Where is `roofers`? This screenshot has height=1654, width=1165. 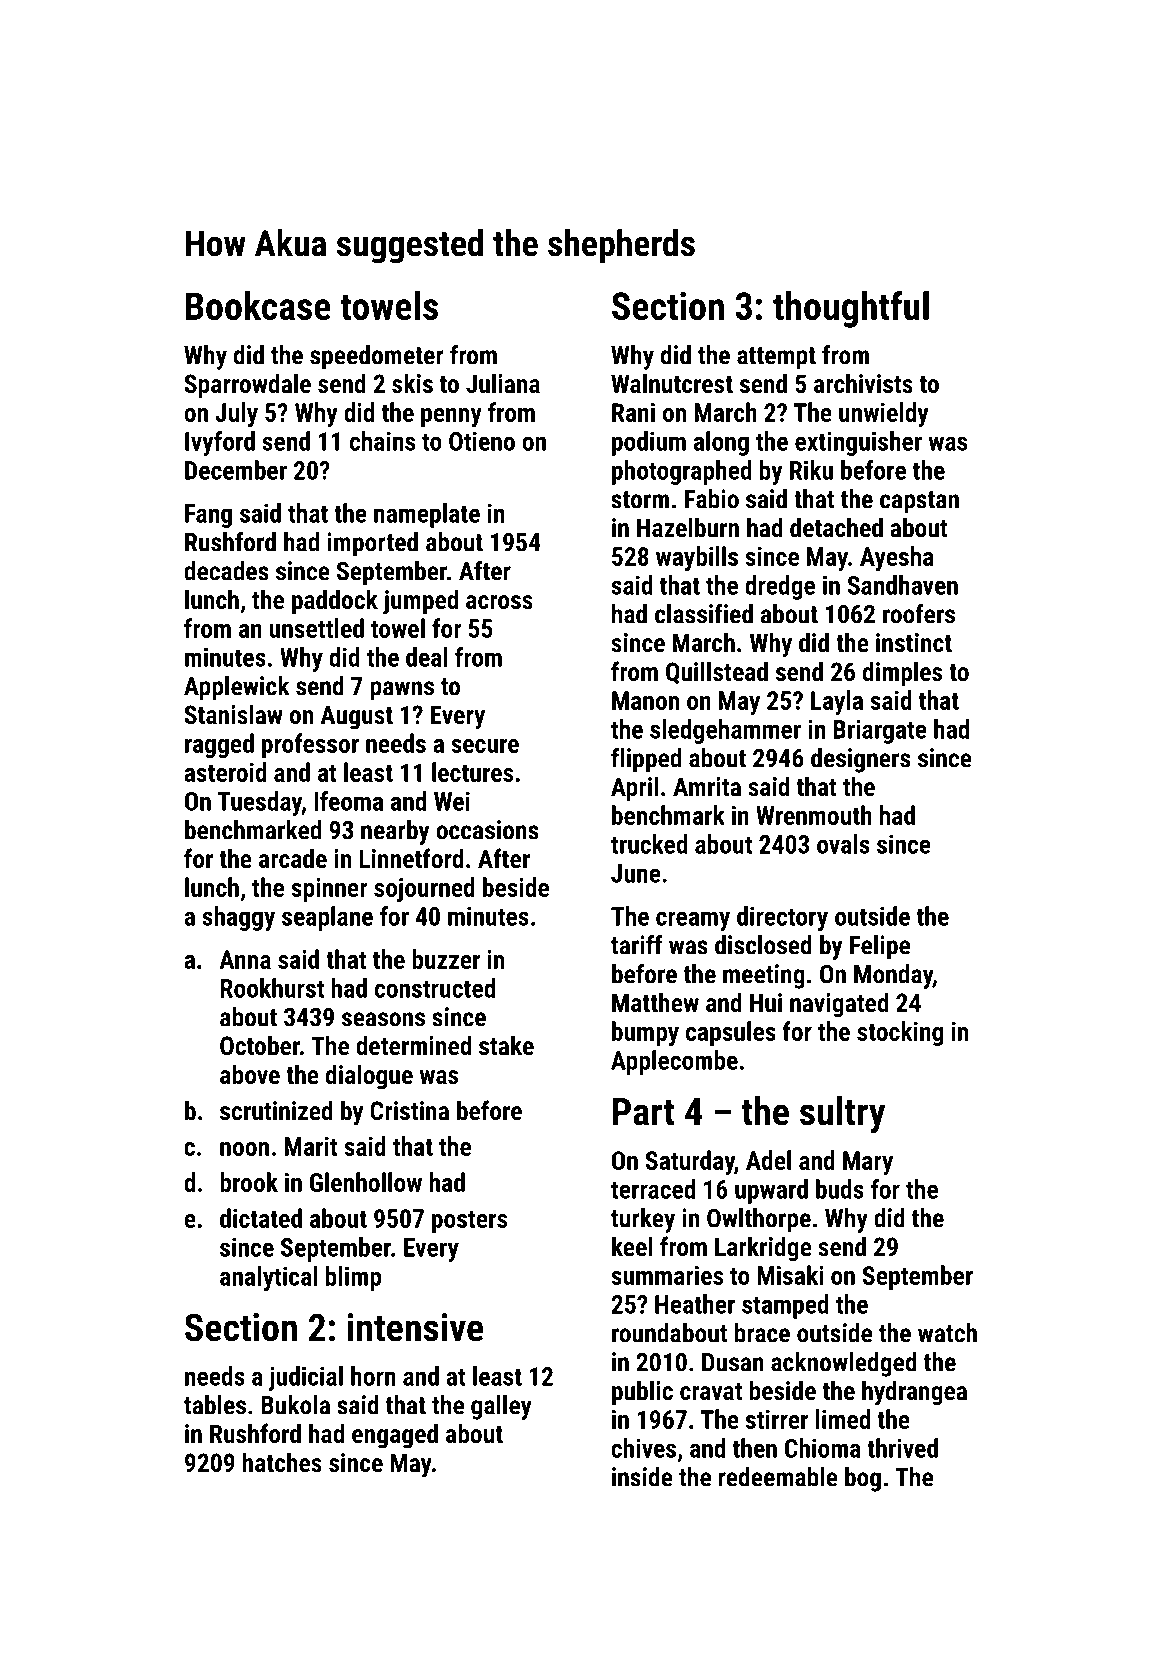 roofers is located at coordinates (919, 613).
